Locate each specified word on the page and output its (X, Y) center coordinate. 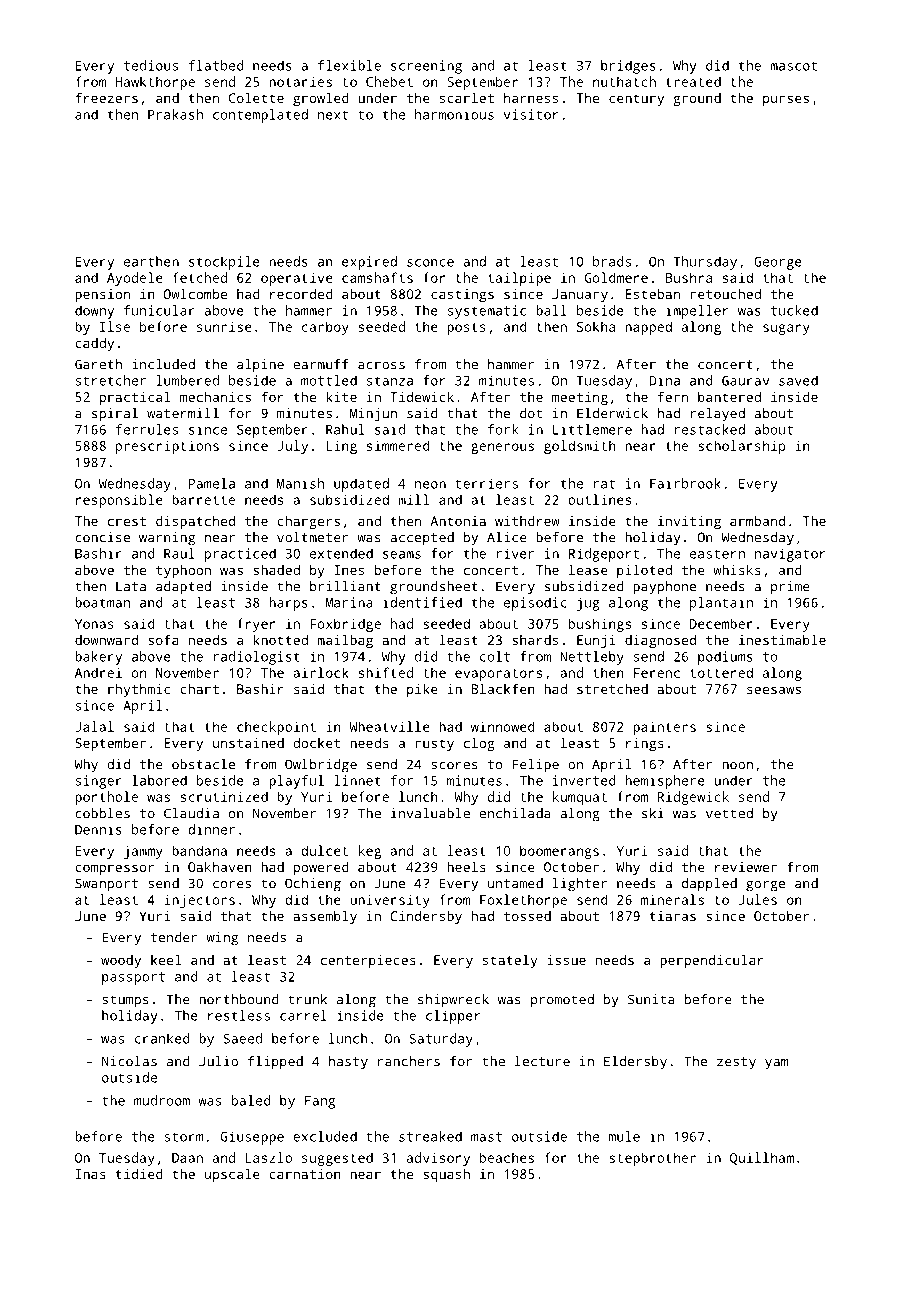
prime (790, 588)
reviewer (746, 867)
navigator (790, 555)
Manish (300, 483)
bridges (628, 67)
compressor (114, 869)
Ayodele (135, 279)
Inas (91, 1174)
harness (531, 98)
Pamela (212, 483)
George (778, 263)
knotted (280, 640)
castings (462, 295)
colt (495, 656)
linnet (357, 780)
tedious (151, 65)
